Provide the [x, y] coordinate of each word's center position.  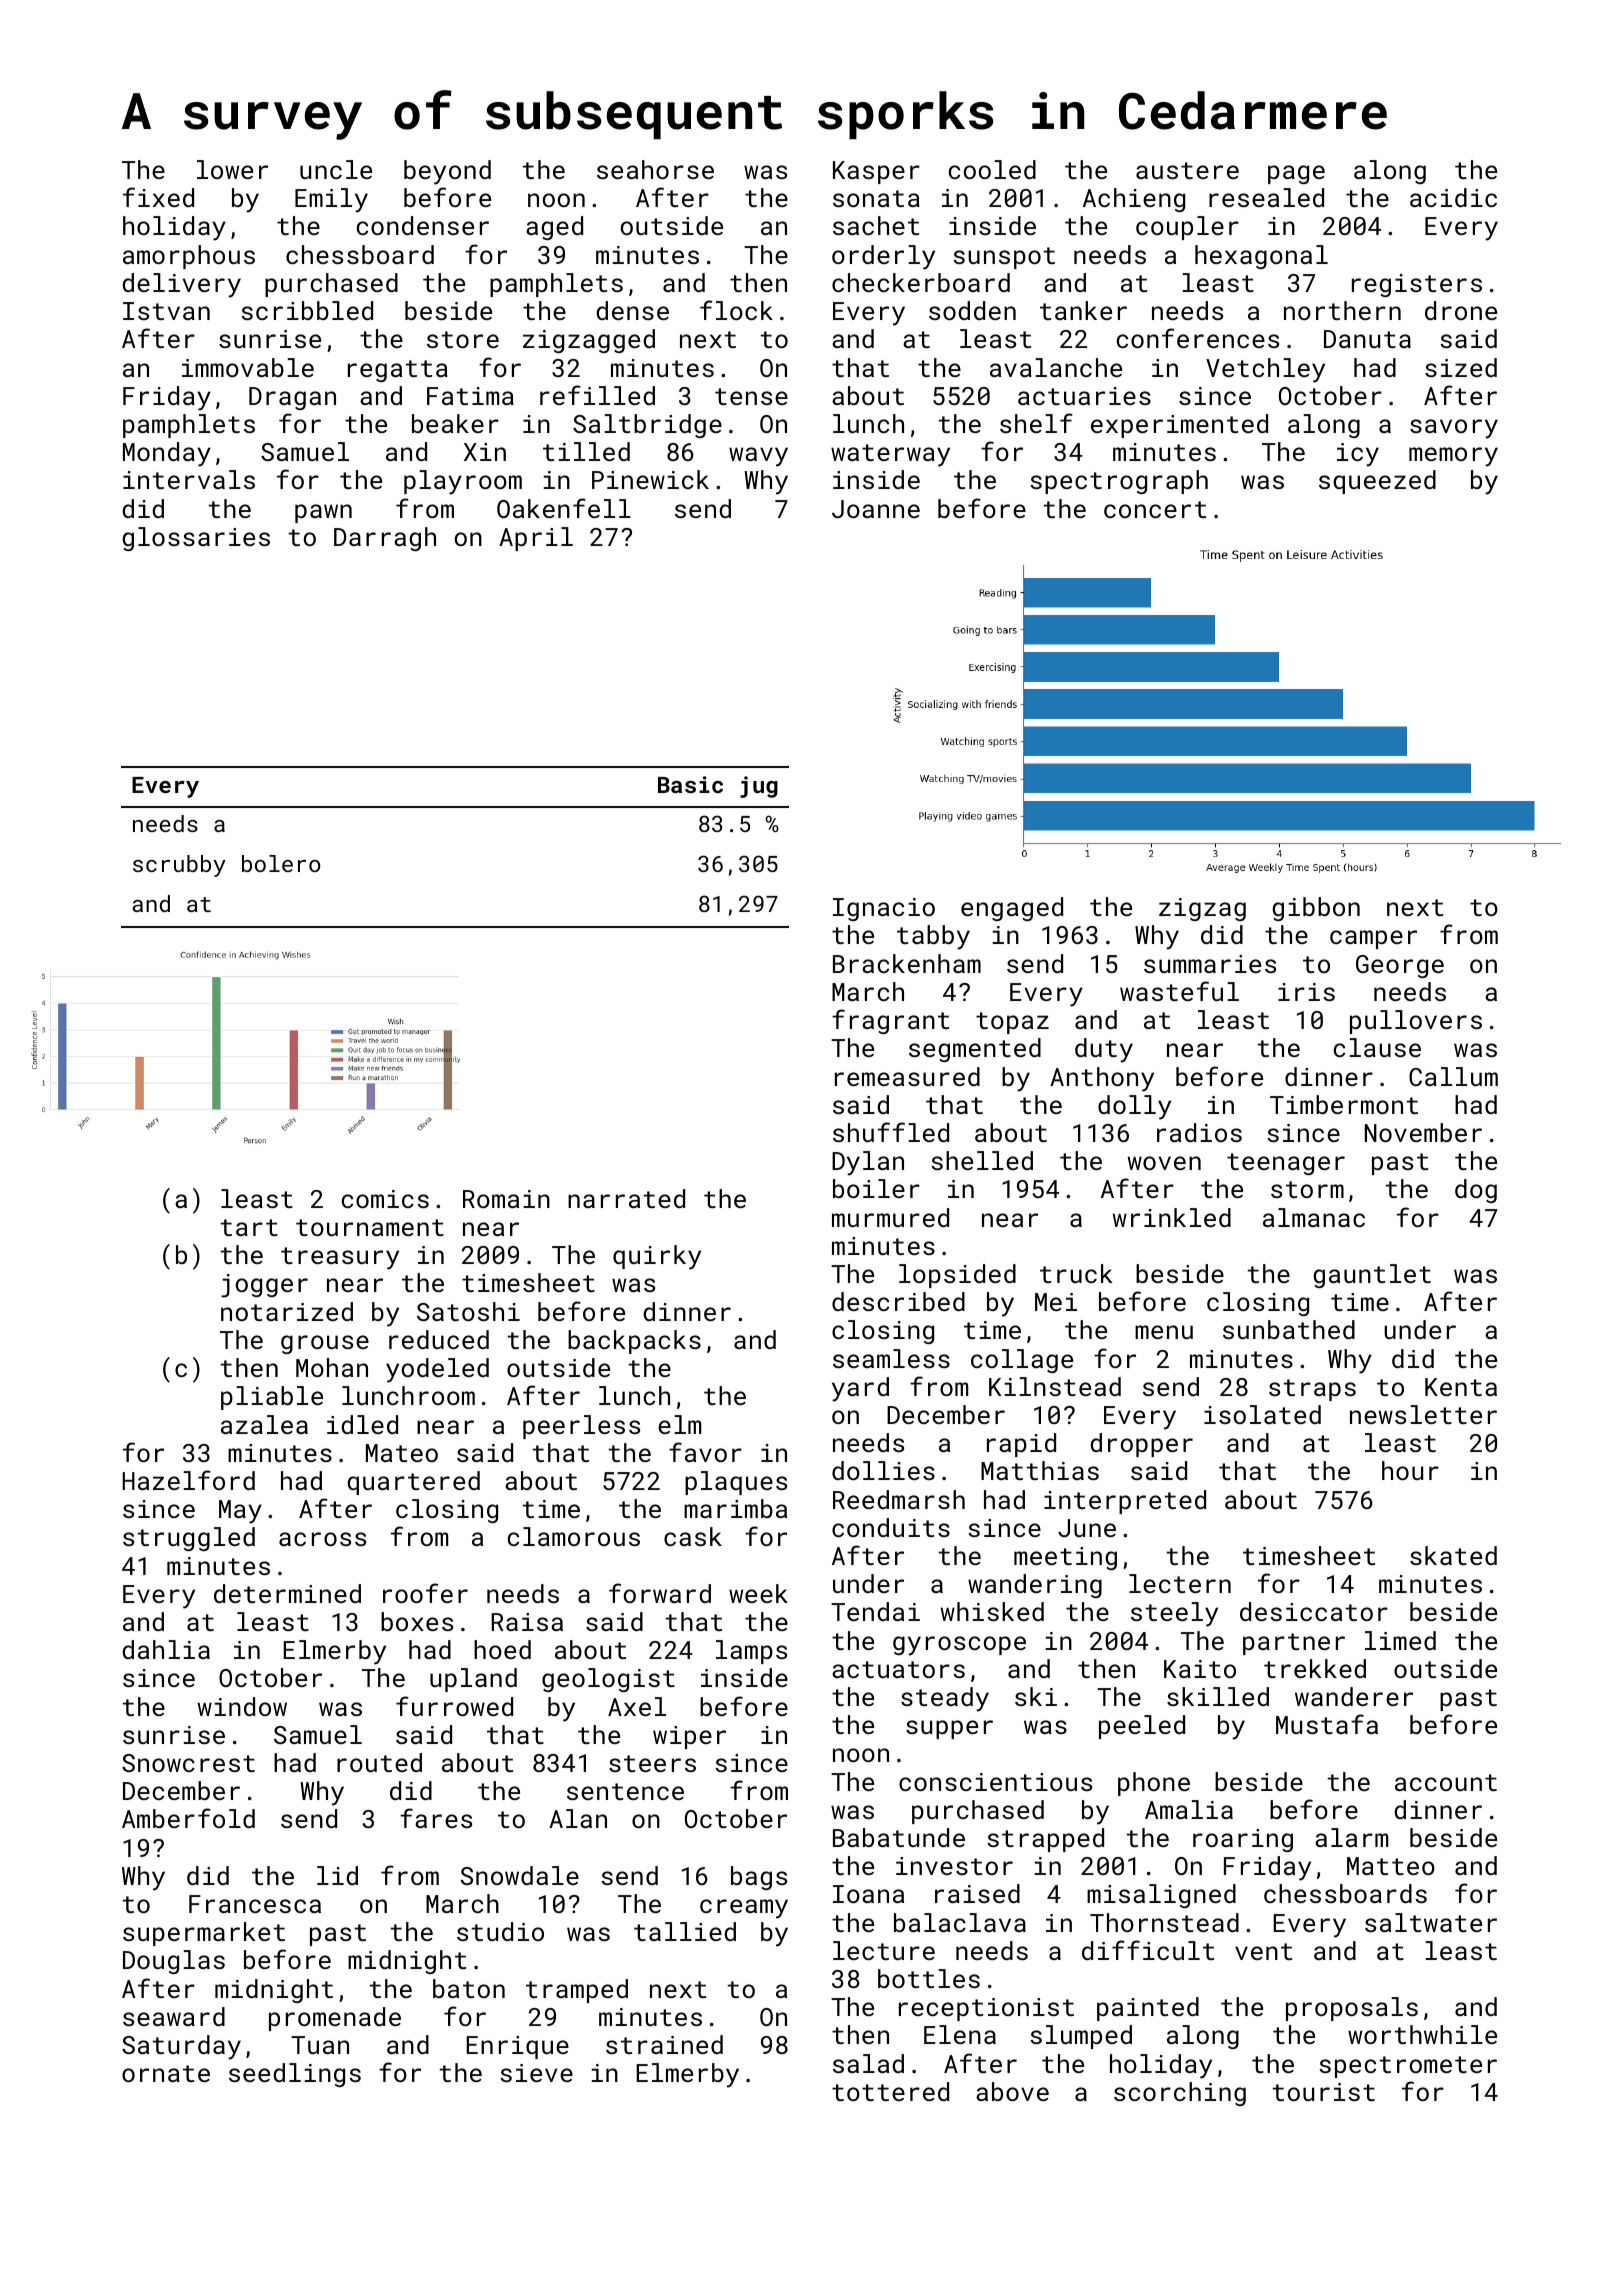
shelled [982, 1160]
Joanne [876, 509]
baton [469, 1988]
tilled [586, 451]
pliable [272, 1398]
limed [1400, 1640]
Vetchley [1265, 370]
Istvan [166, 311]
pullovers [1416, 1022]
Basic [690, 784]
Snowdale [520, 1875]
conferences [1198, 338]
